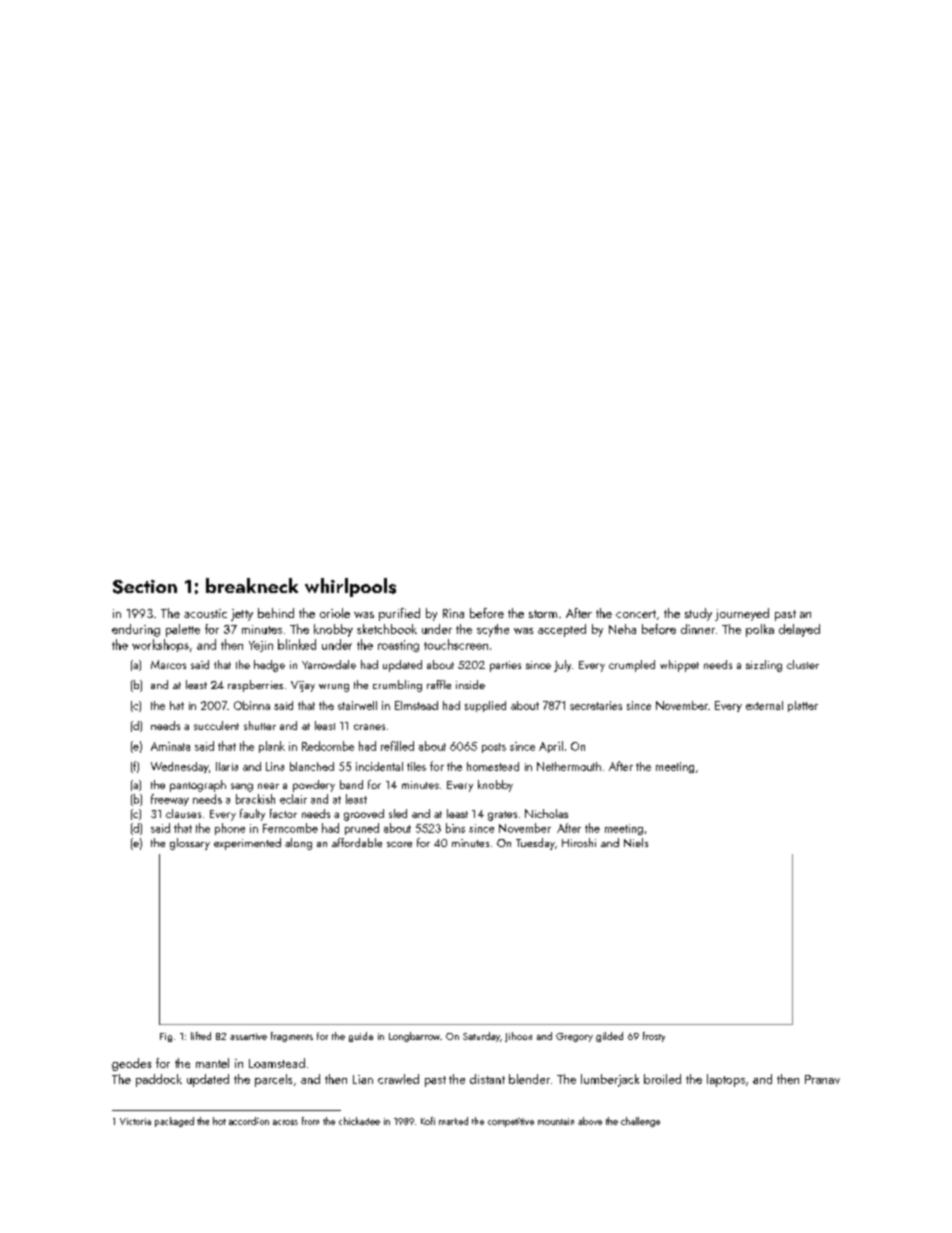 This image has height=1233, width=952. What do you see at coordinates (273, 1080) in the image?
I see `parcels` at bounding box center [273, 1080].
